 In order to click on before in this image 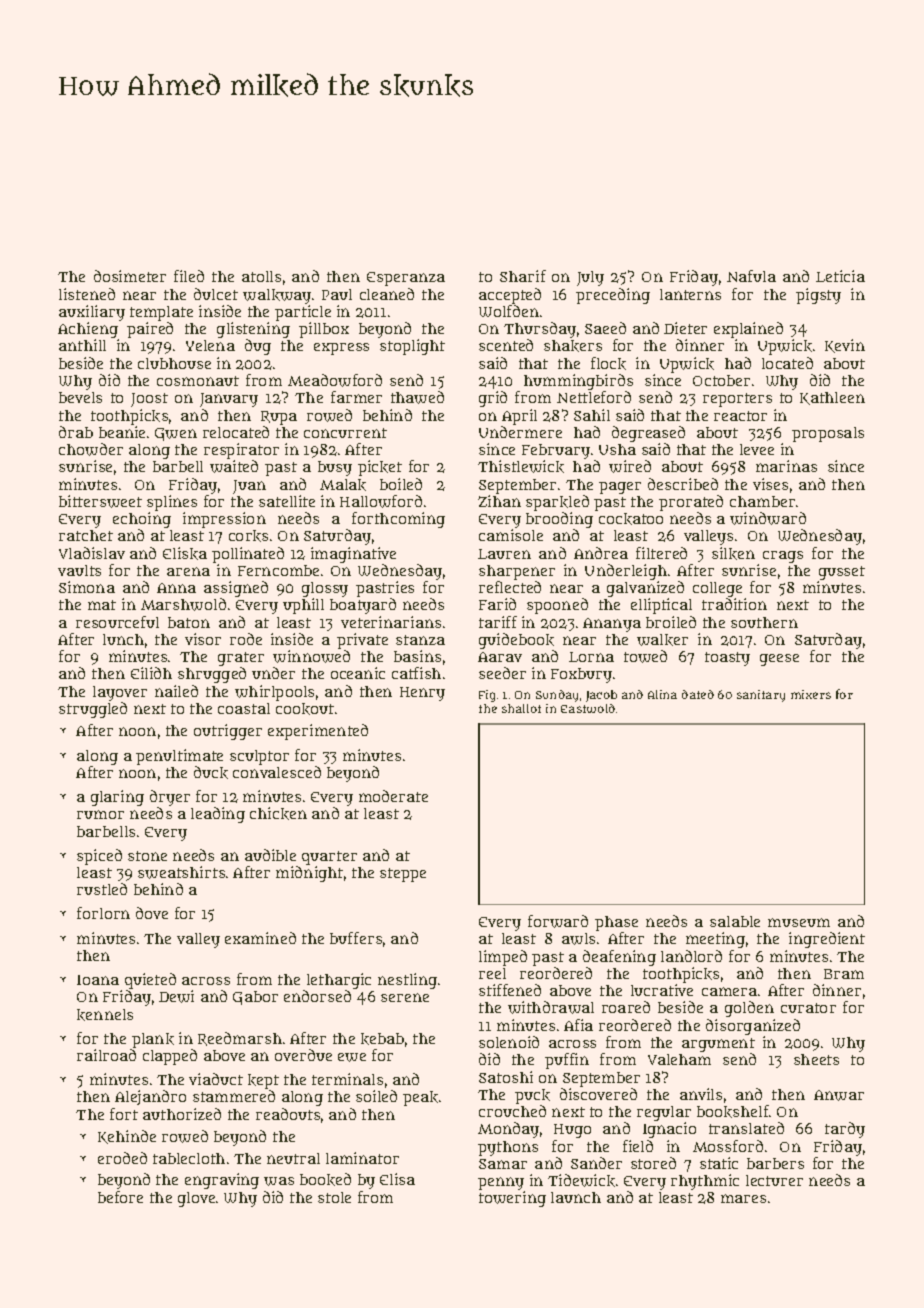, I will do `click(120, 1197)`.
